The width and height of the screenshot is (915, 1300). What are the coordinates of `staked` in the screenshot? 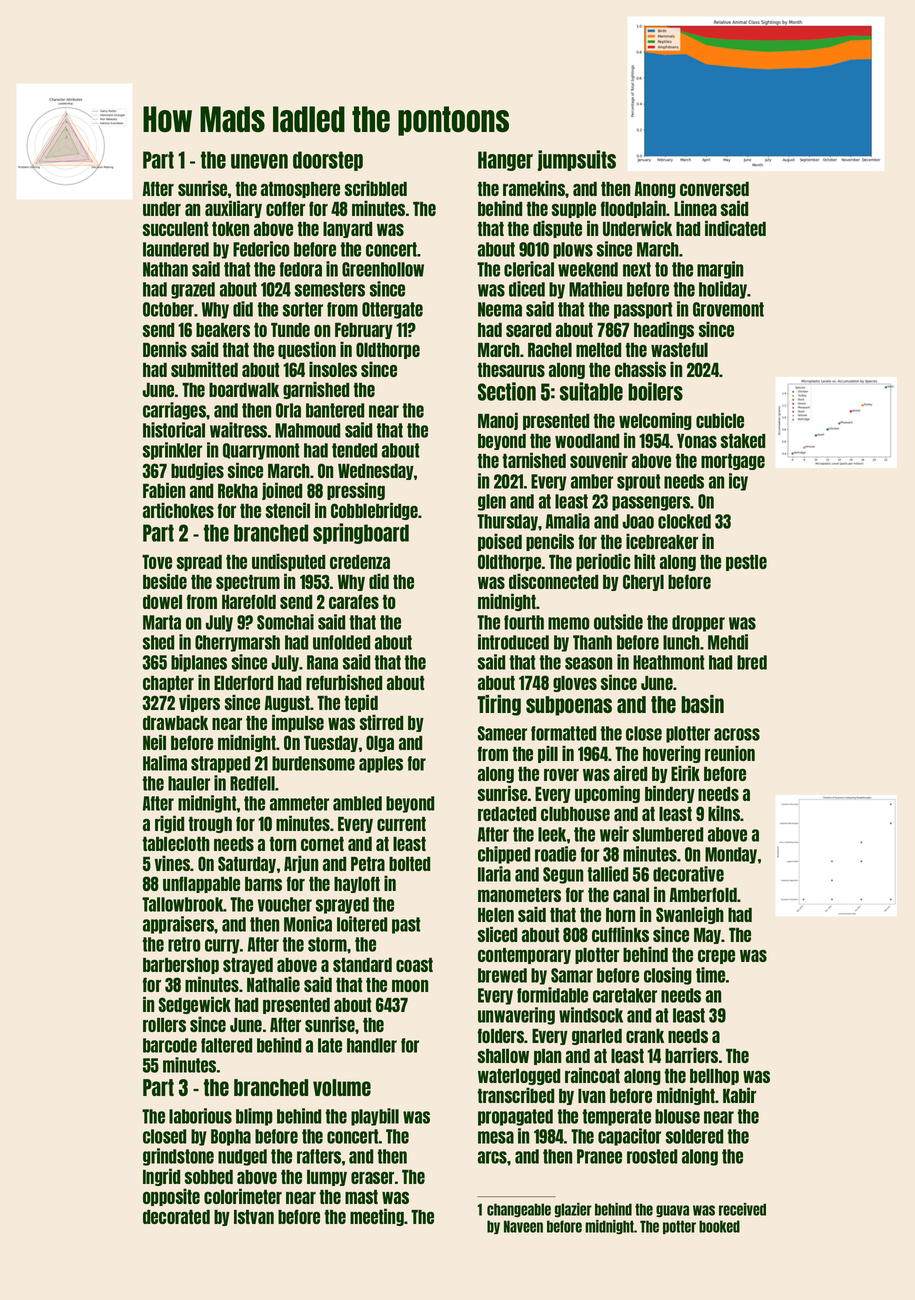 It's located at (743, 441).
